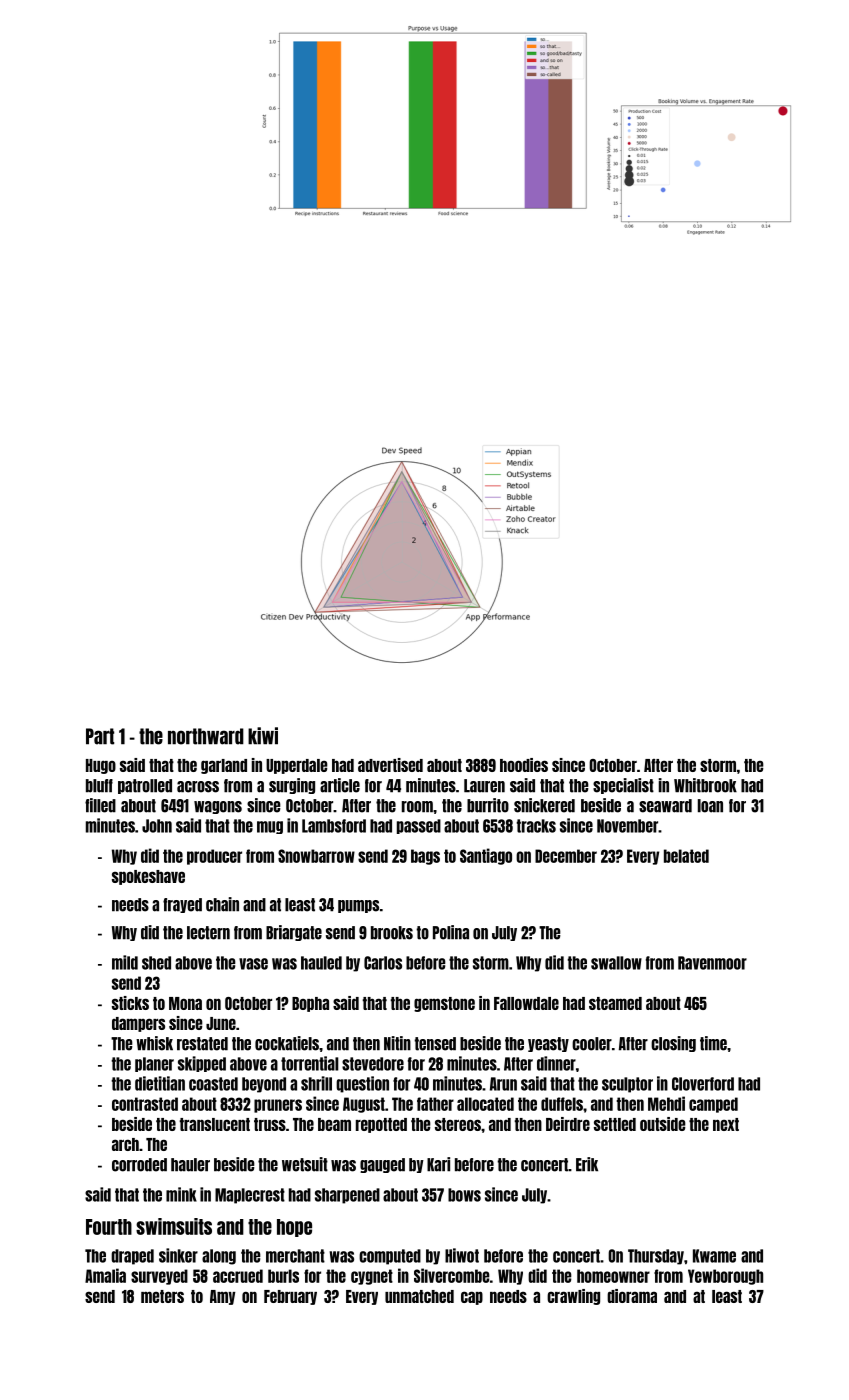 This screenshot has width=849, height=1400. What do you see at coordinates (713, 1105) in the screenshot?
I see `camped` at bounding box center [713, 1105].
